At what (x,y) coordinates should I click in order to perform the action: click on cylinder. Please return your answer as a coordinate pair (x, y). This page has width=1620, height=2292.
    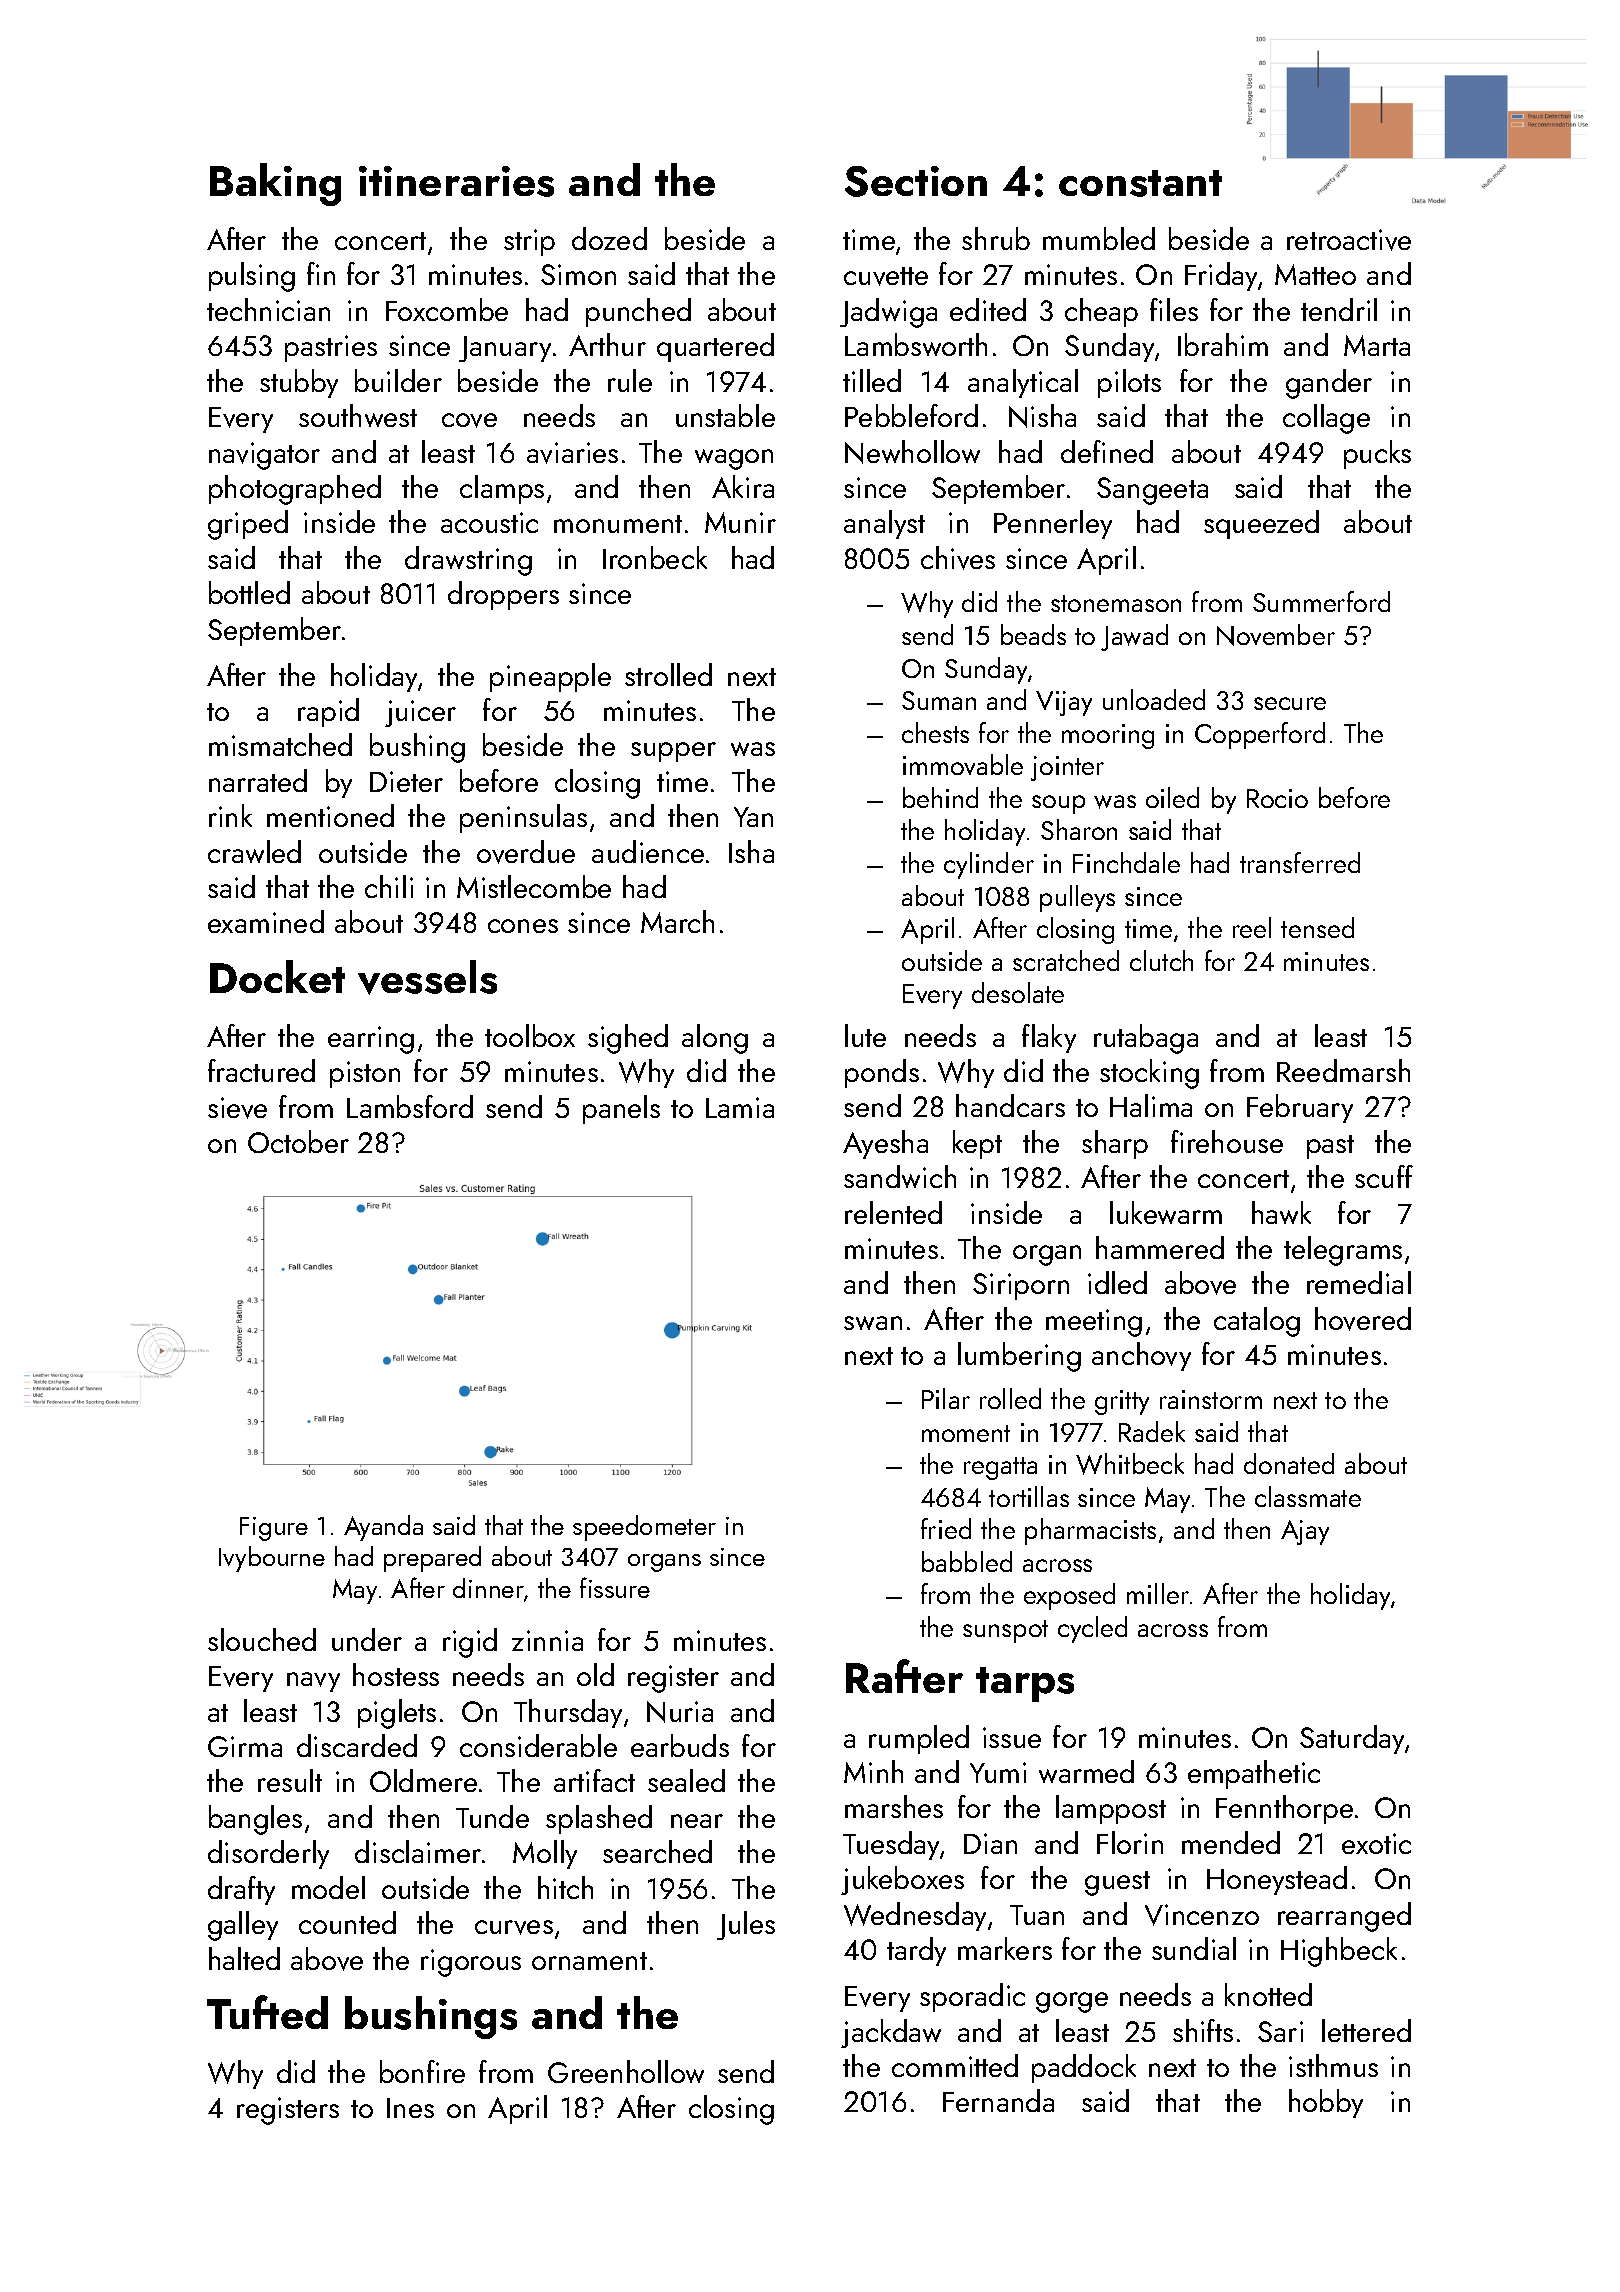
    Looking at the image, I should click on (989, 865).
